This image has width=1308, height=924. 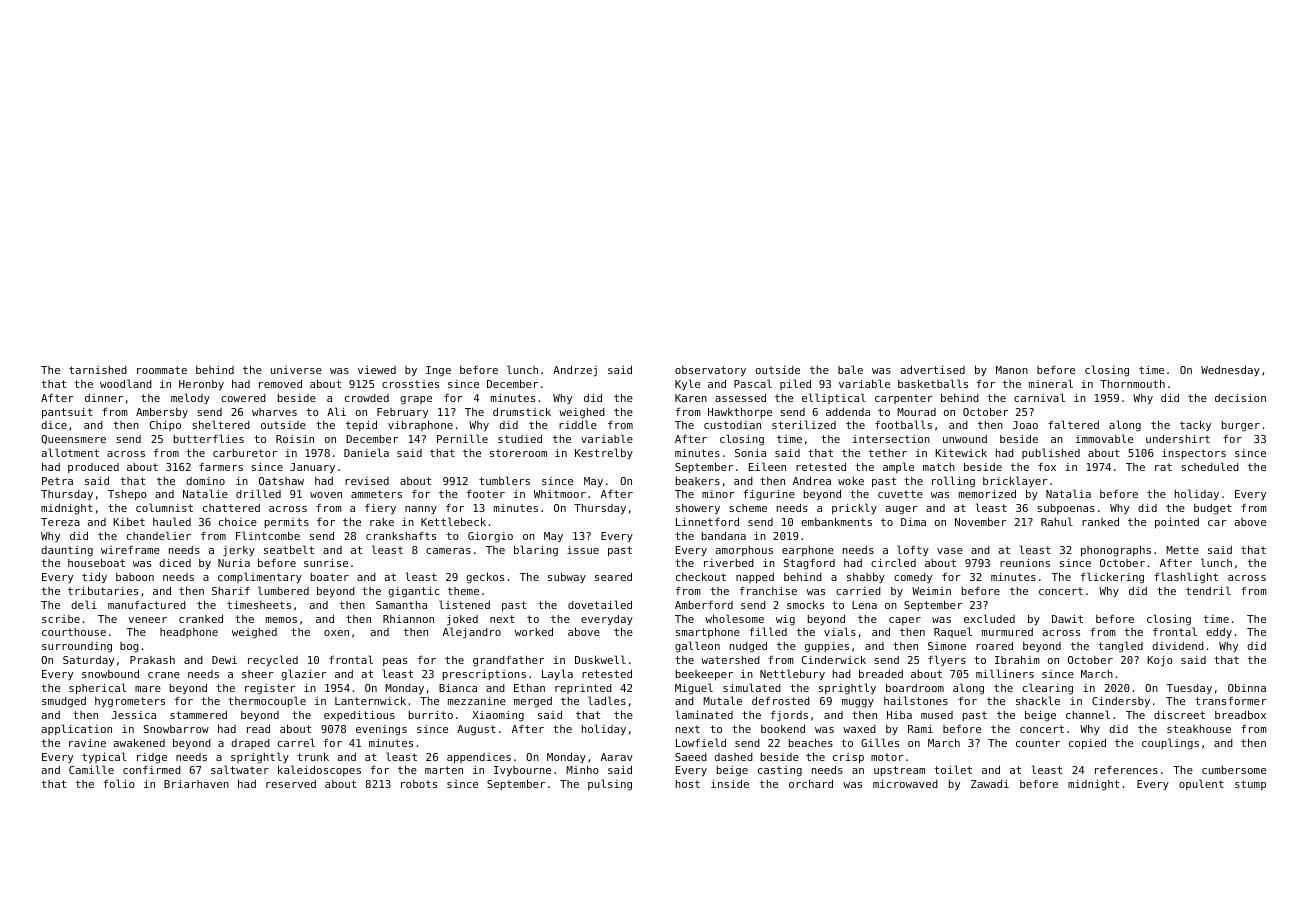 What do you see at coordinates (755, 578) in the image?
I see `napped` at bounding box center [755, 578].
